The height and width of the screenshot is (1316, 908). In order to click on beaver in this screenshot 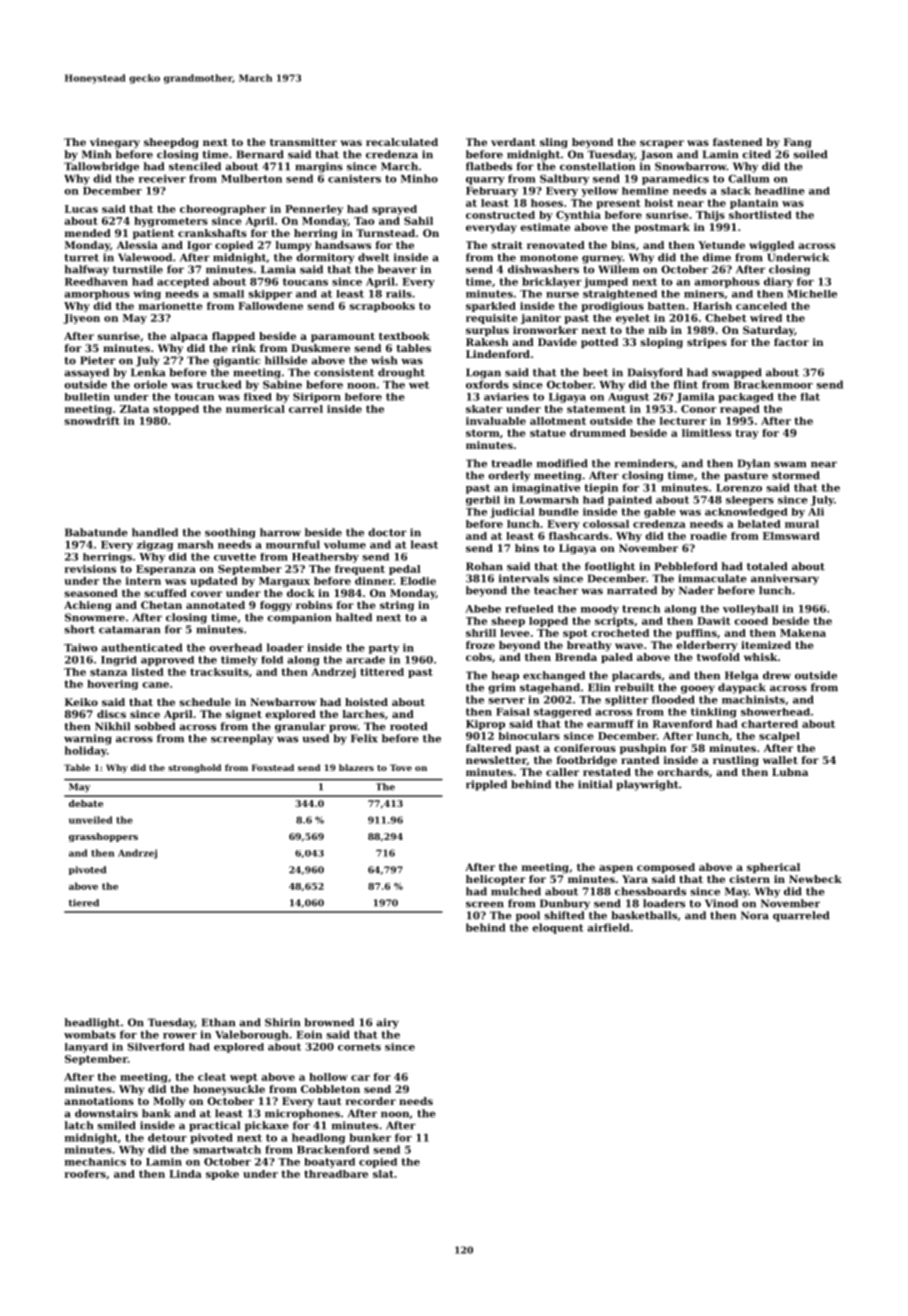, I will do `click(397, 269)`.
